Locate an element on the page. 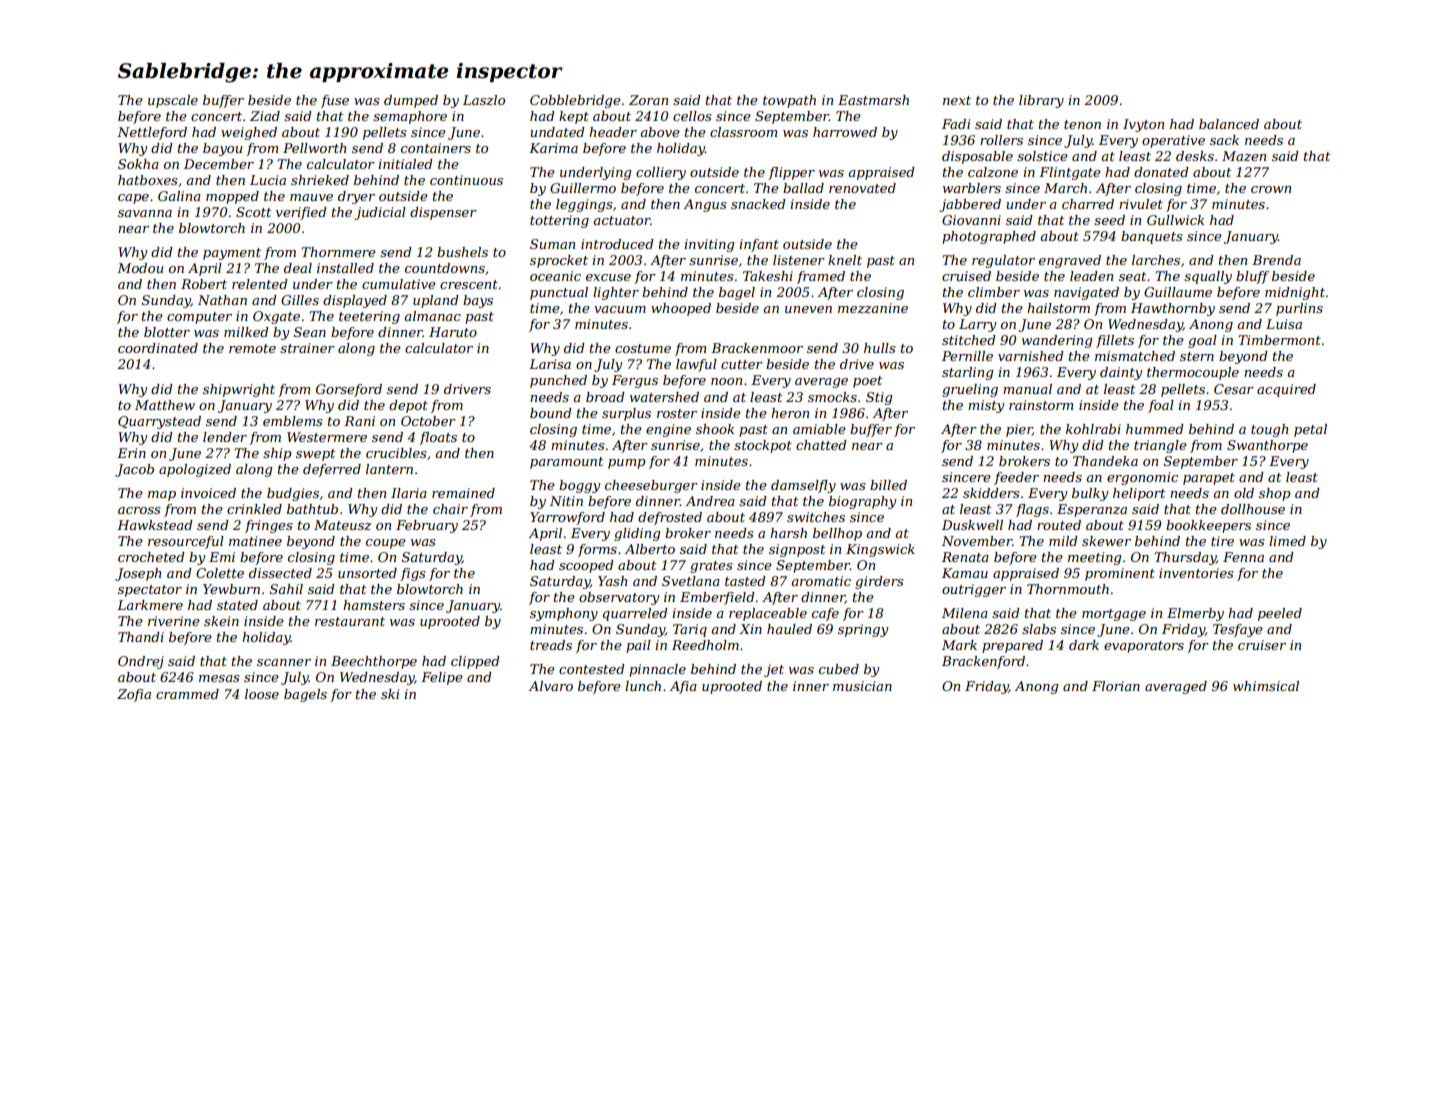 This image has width=1449, height=1120. musician is located at coordinates (862, 686).
